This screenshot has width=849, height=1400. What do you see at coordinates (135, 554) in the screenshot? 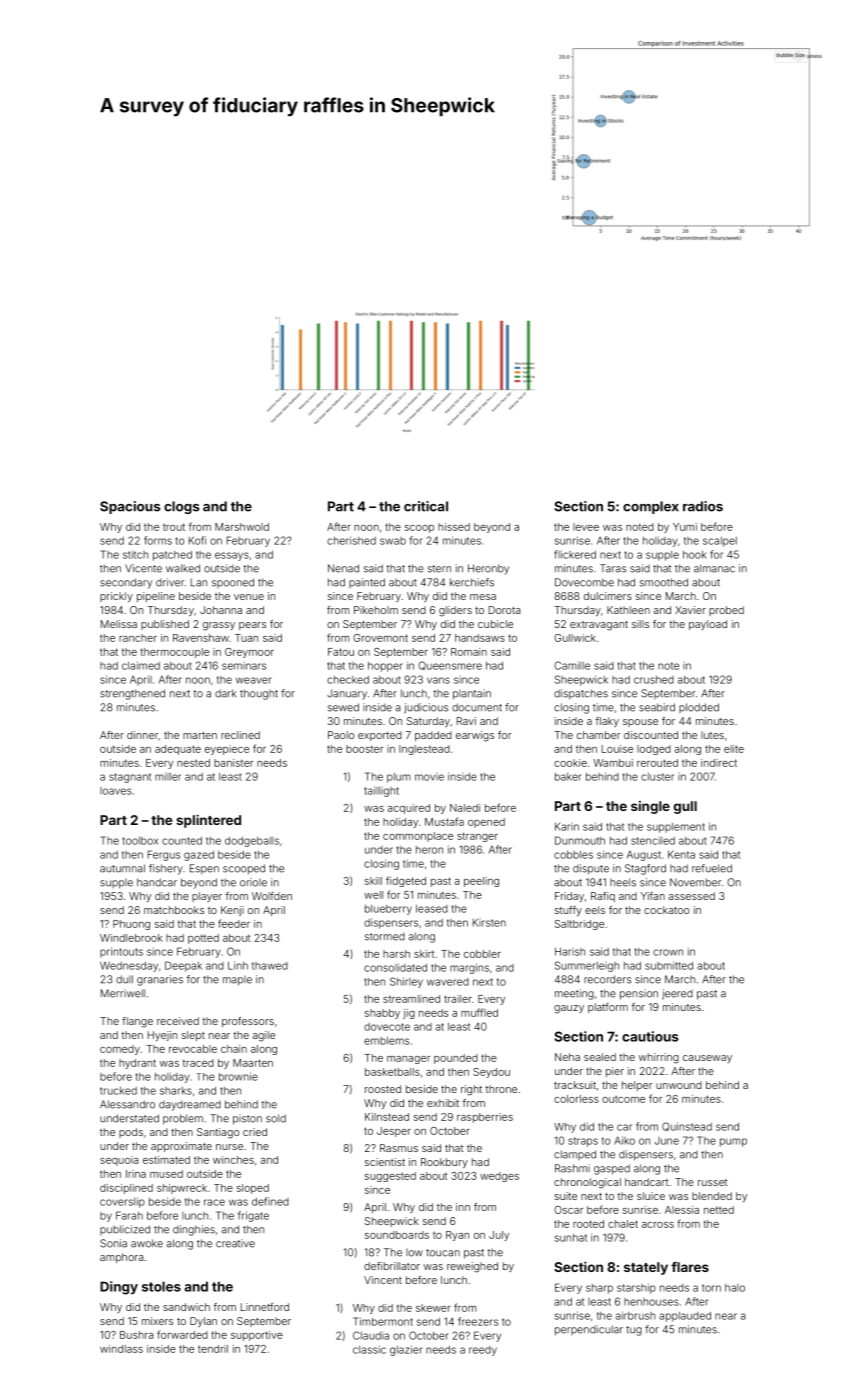
I see `stitch` at bounding box center [135, 554].
